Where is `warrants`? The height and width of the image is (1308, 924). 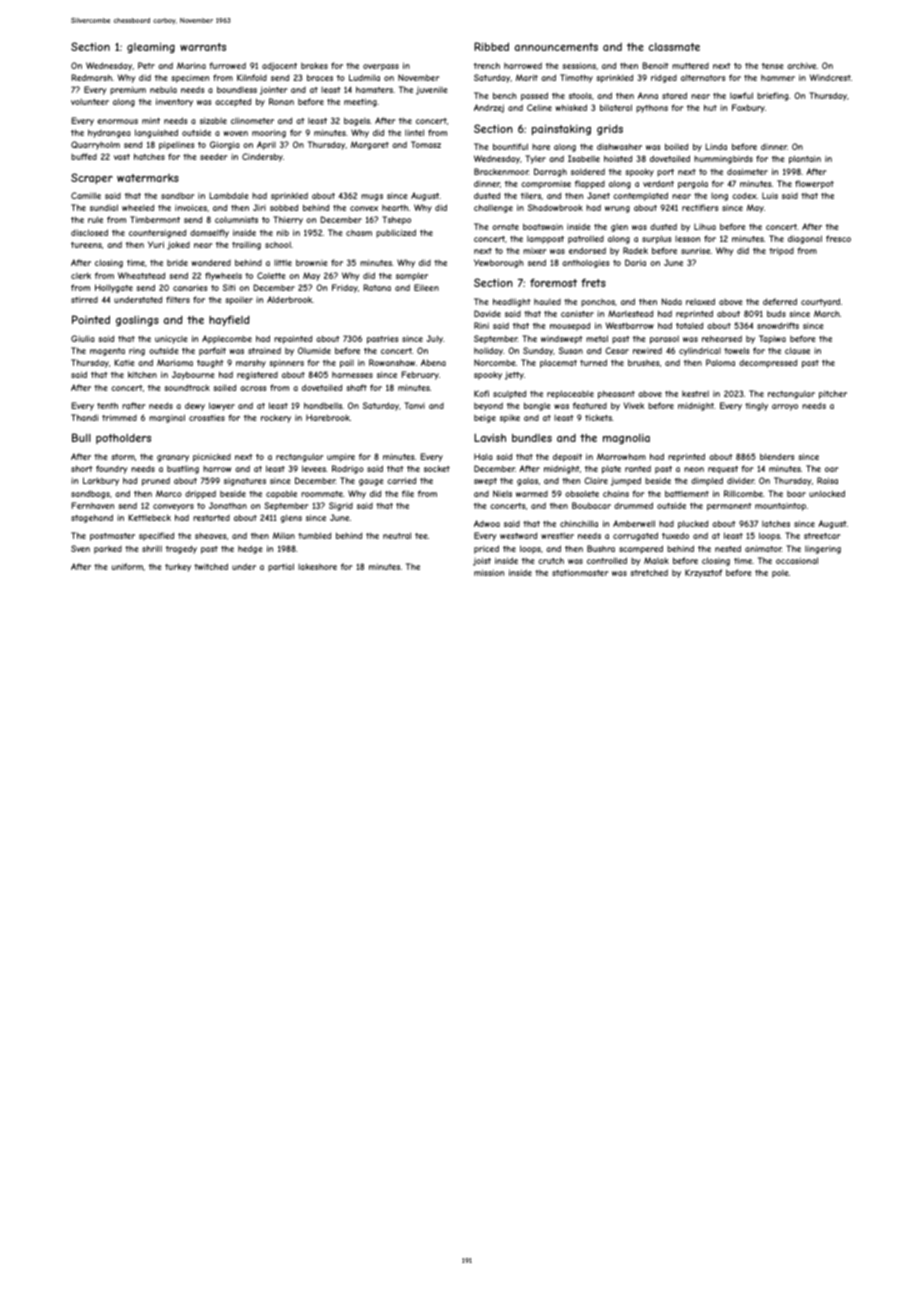
warrants is located at coordinates (203, 47).
